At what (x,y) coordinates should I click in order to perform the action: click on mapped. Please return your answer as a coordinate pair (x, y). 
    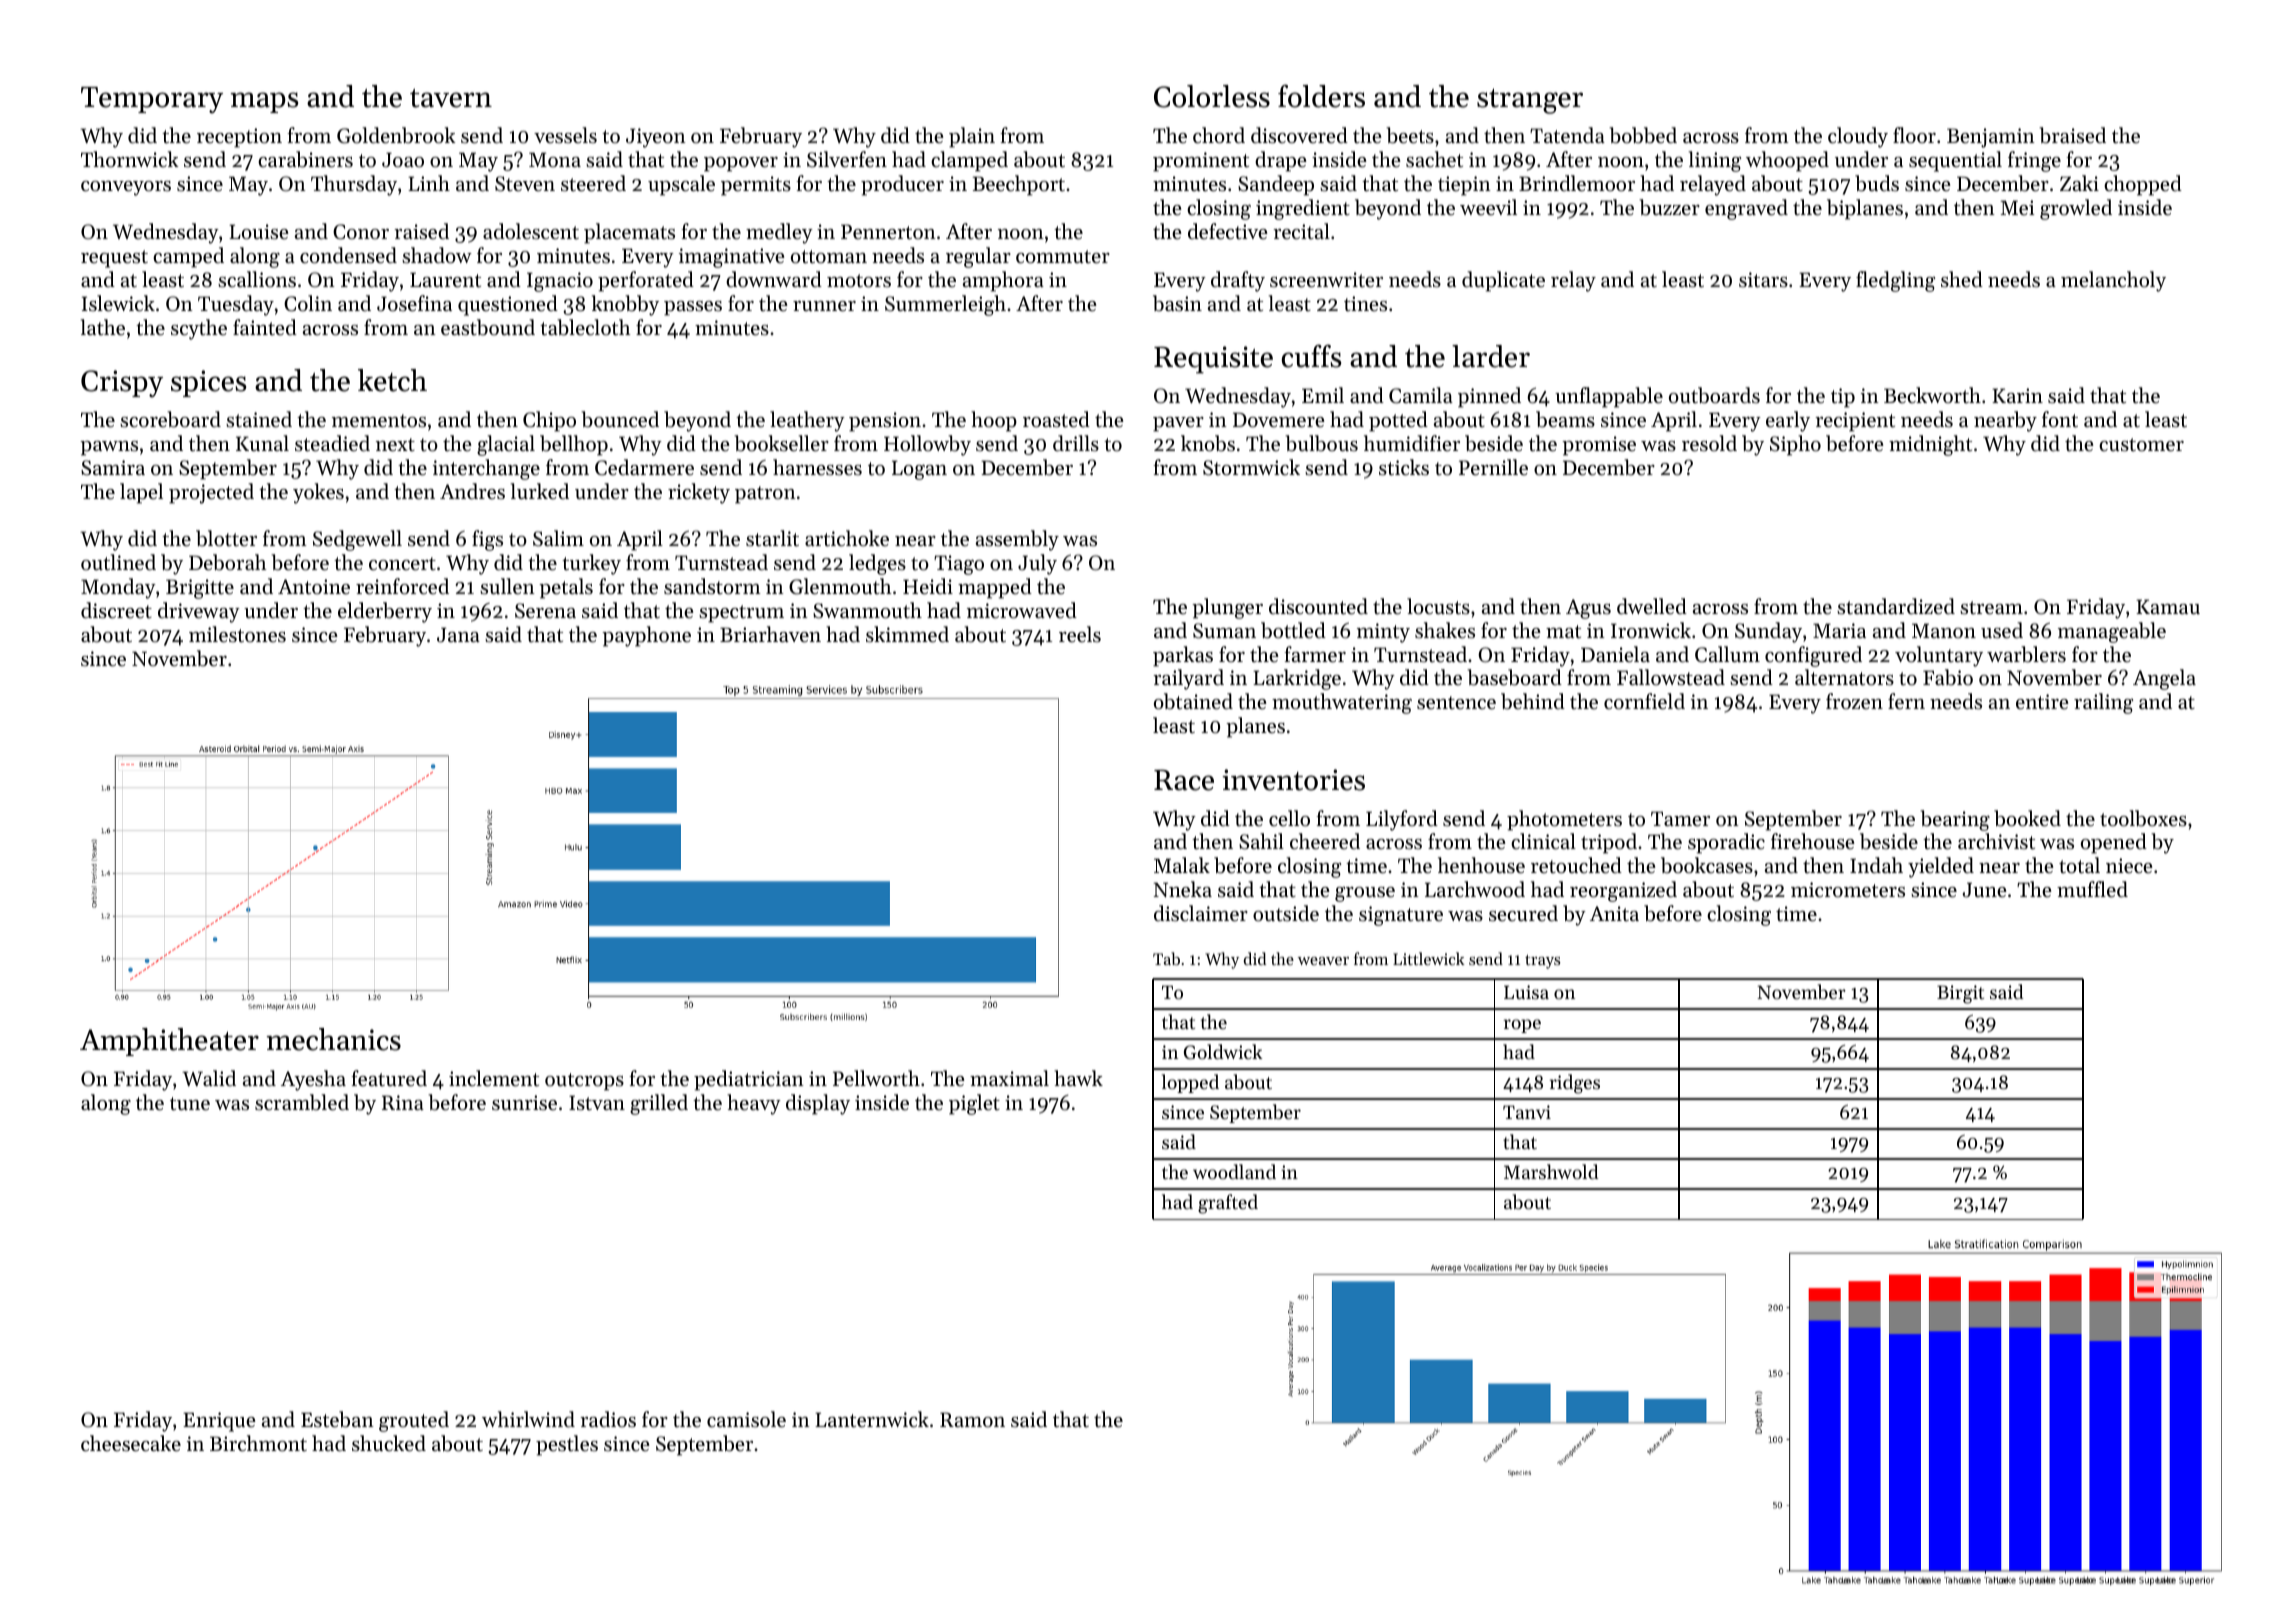
    Looking at the image, I should click on (995, 588).
